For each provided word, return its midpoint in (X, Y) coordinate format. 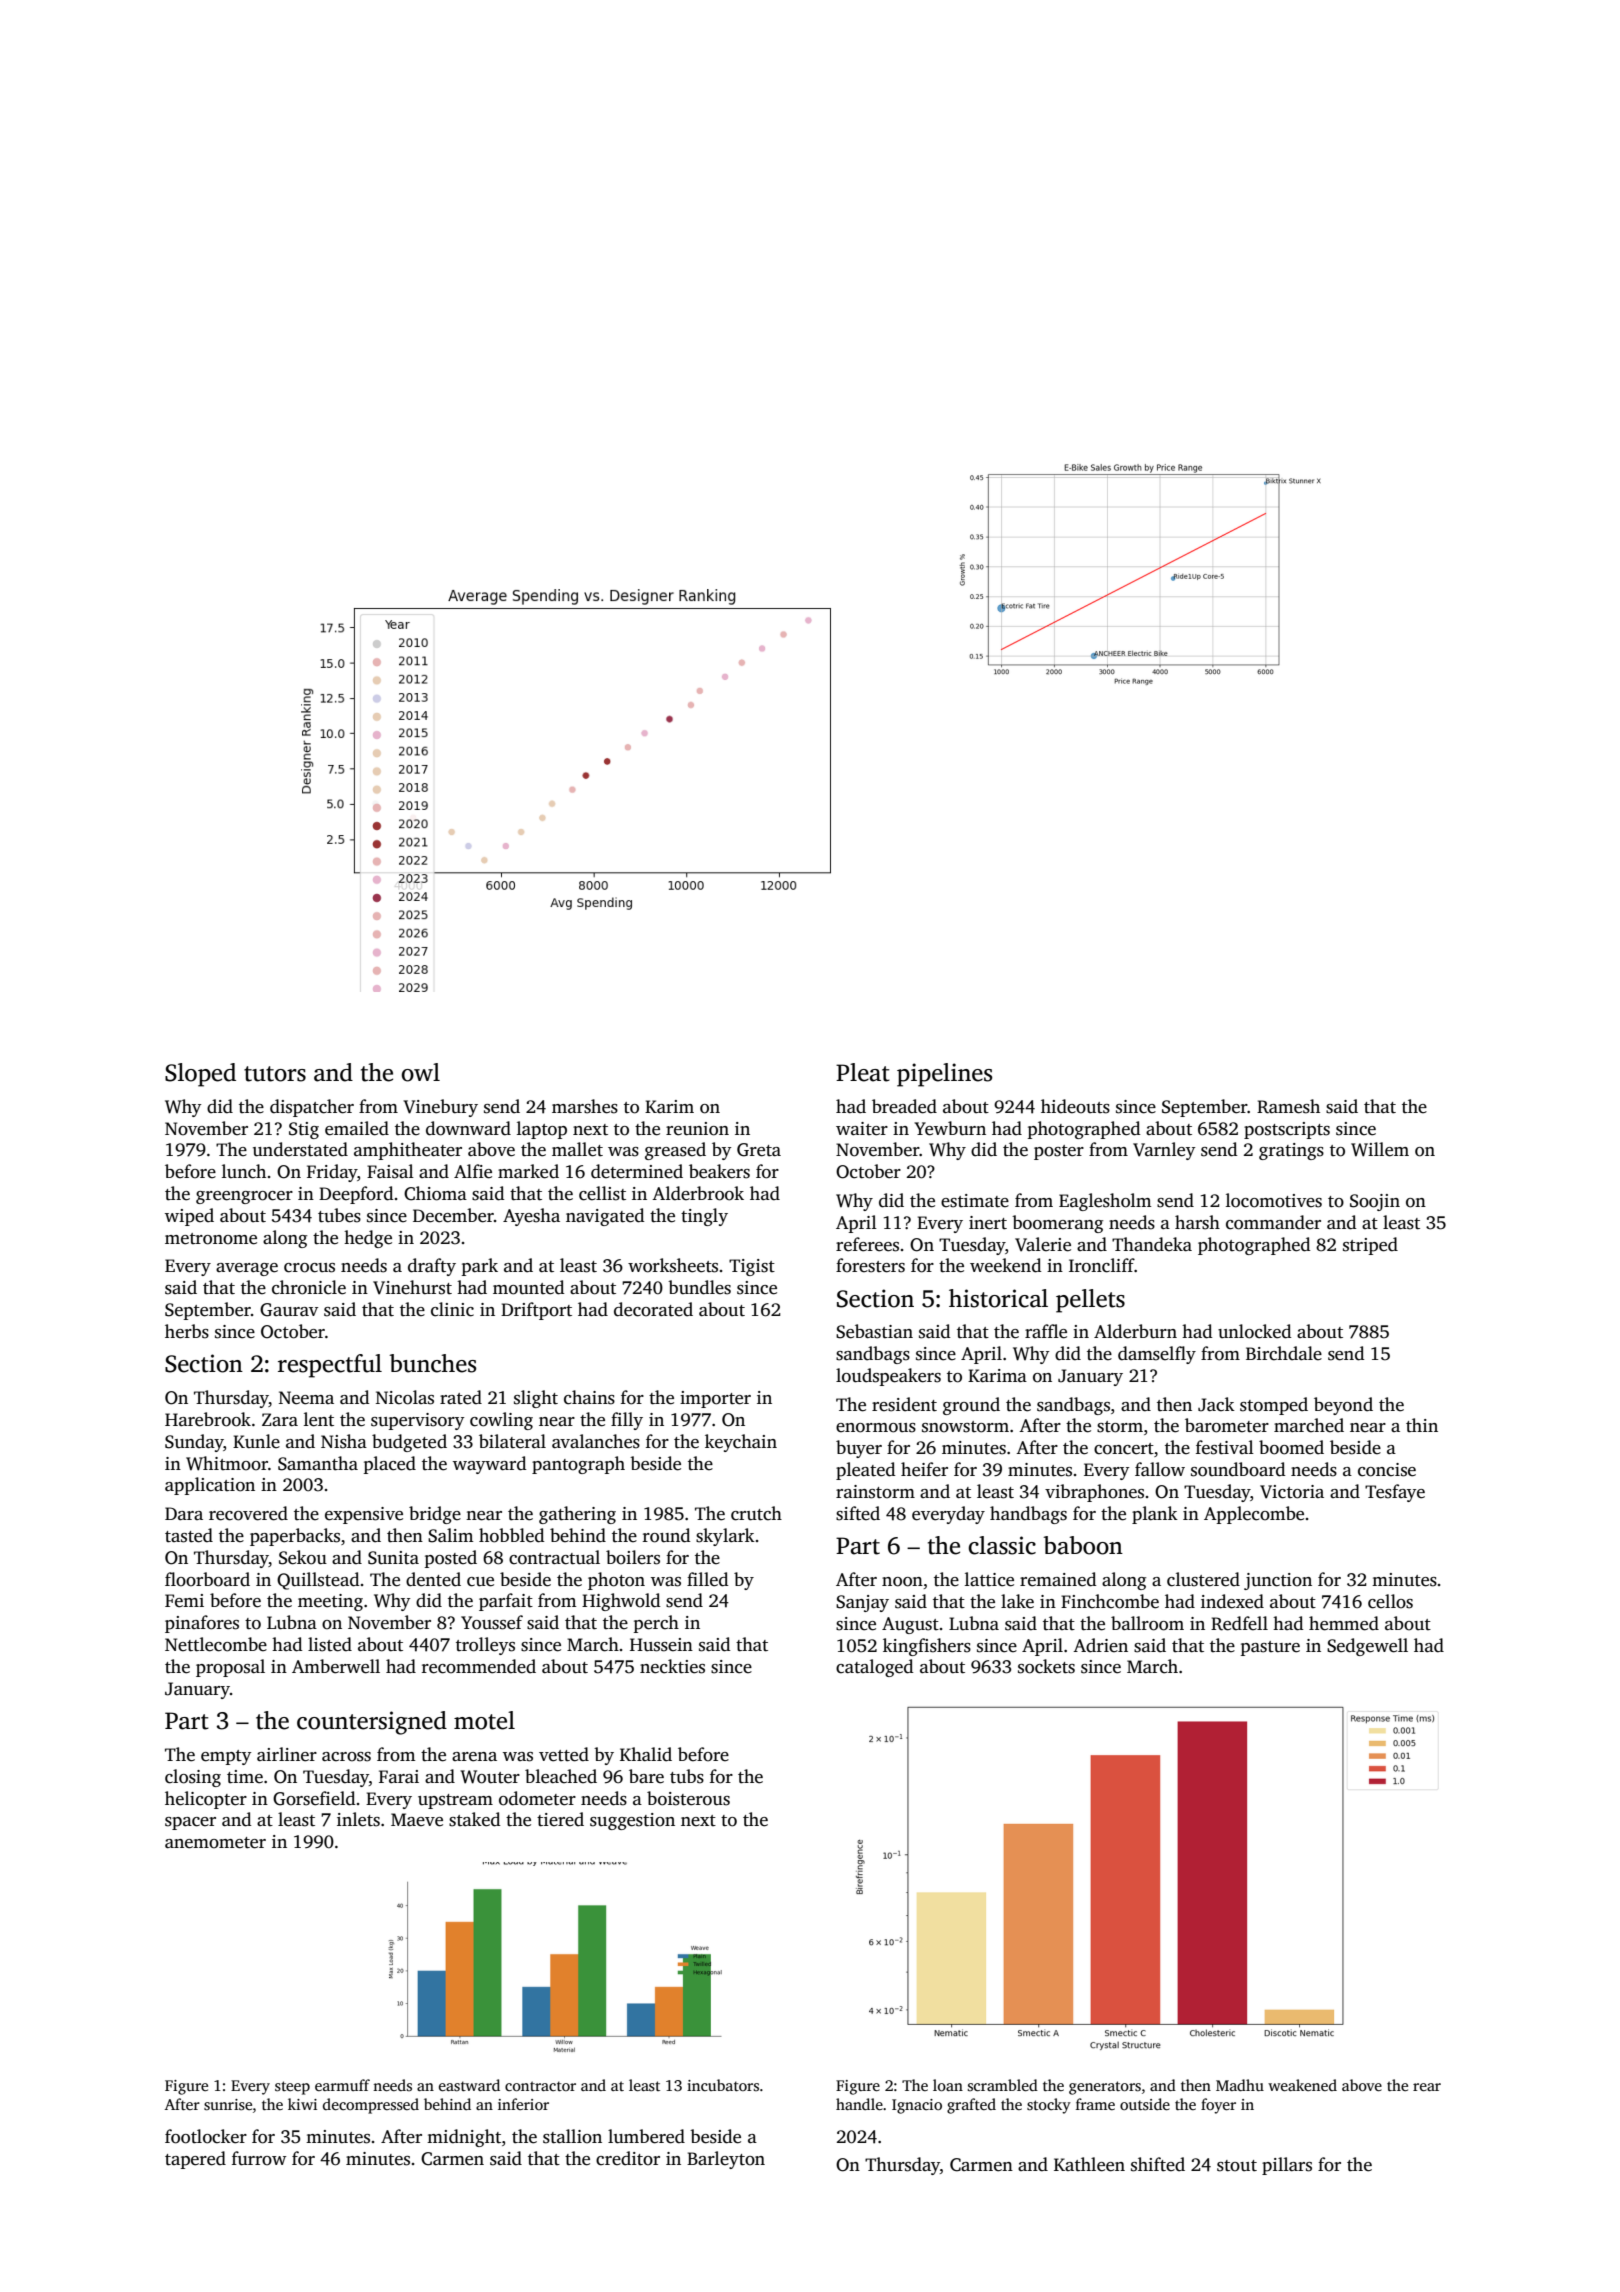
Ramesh (1288, 1106)
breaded (904, 1106)
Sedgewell (1367, 1647)
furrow (259, 2158)
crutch (756, 1513)
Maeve (417, 1820)
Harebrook (208, 1419)
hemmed (1344, 1623)
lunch (244, 1171)
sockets (1046, 1666)
